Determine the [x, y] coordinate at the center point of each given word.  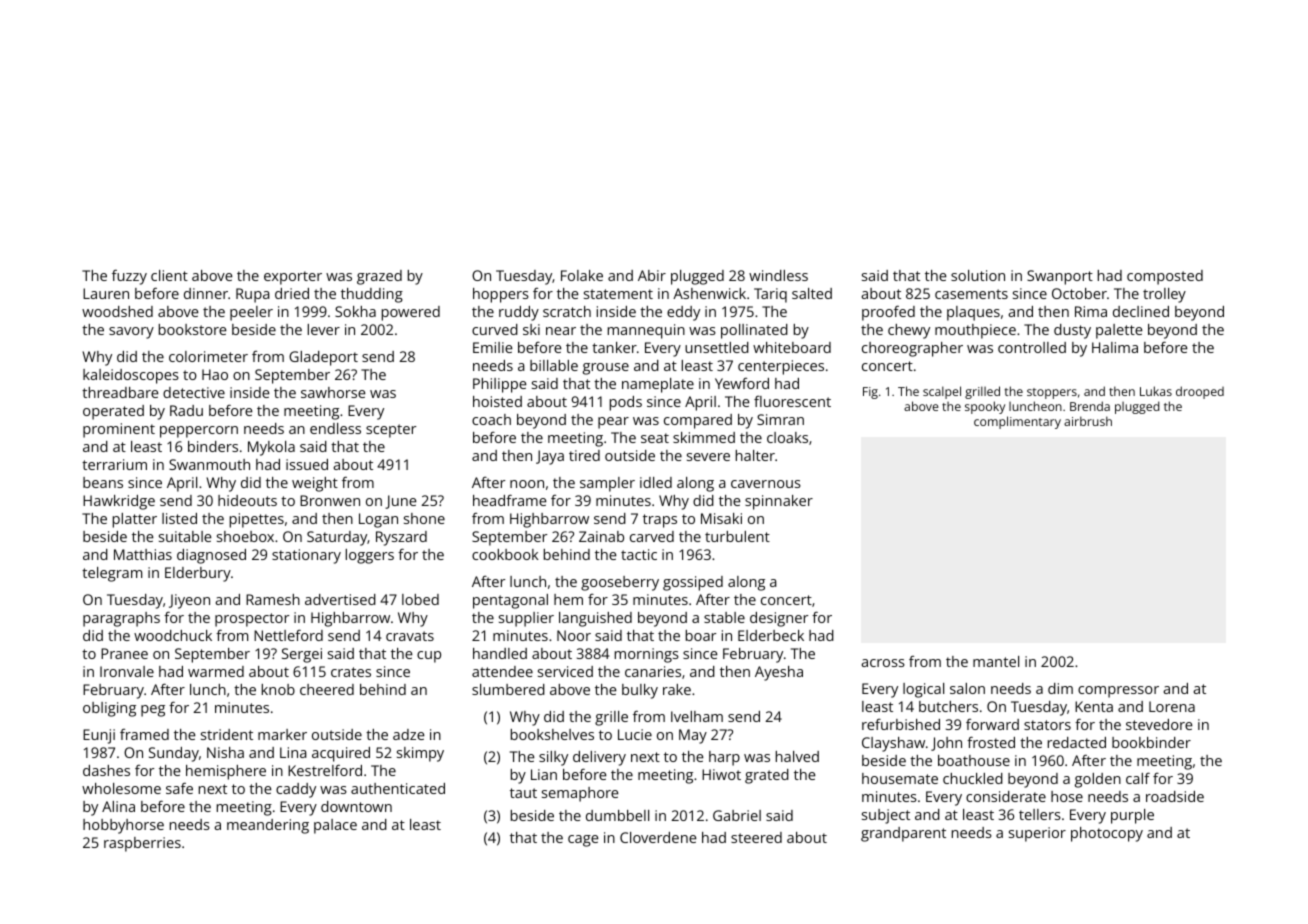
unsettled [717, 347]
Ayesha [779, 673]
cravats [410, 636]
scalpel [942, 392]
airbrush [1088, 421]
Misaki [721, 518]
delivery [599, 758]
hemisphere [226, 772]
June [401, 502]
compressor [1118, 692]
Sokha [355, 311]
